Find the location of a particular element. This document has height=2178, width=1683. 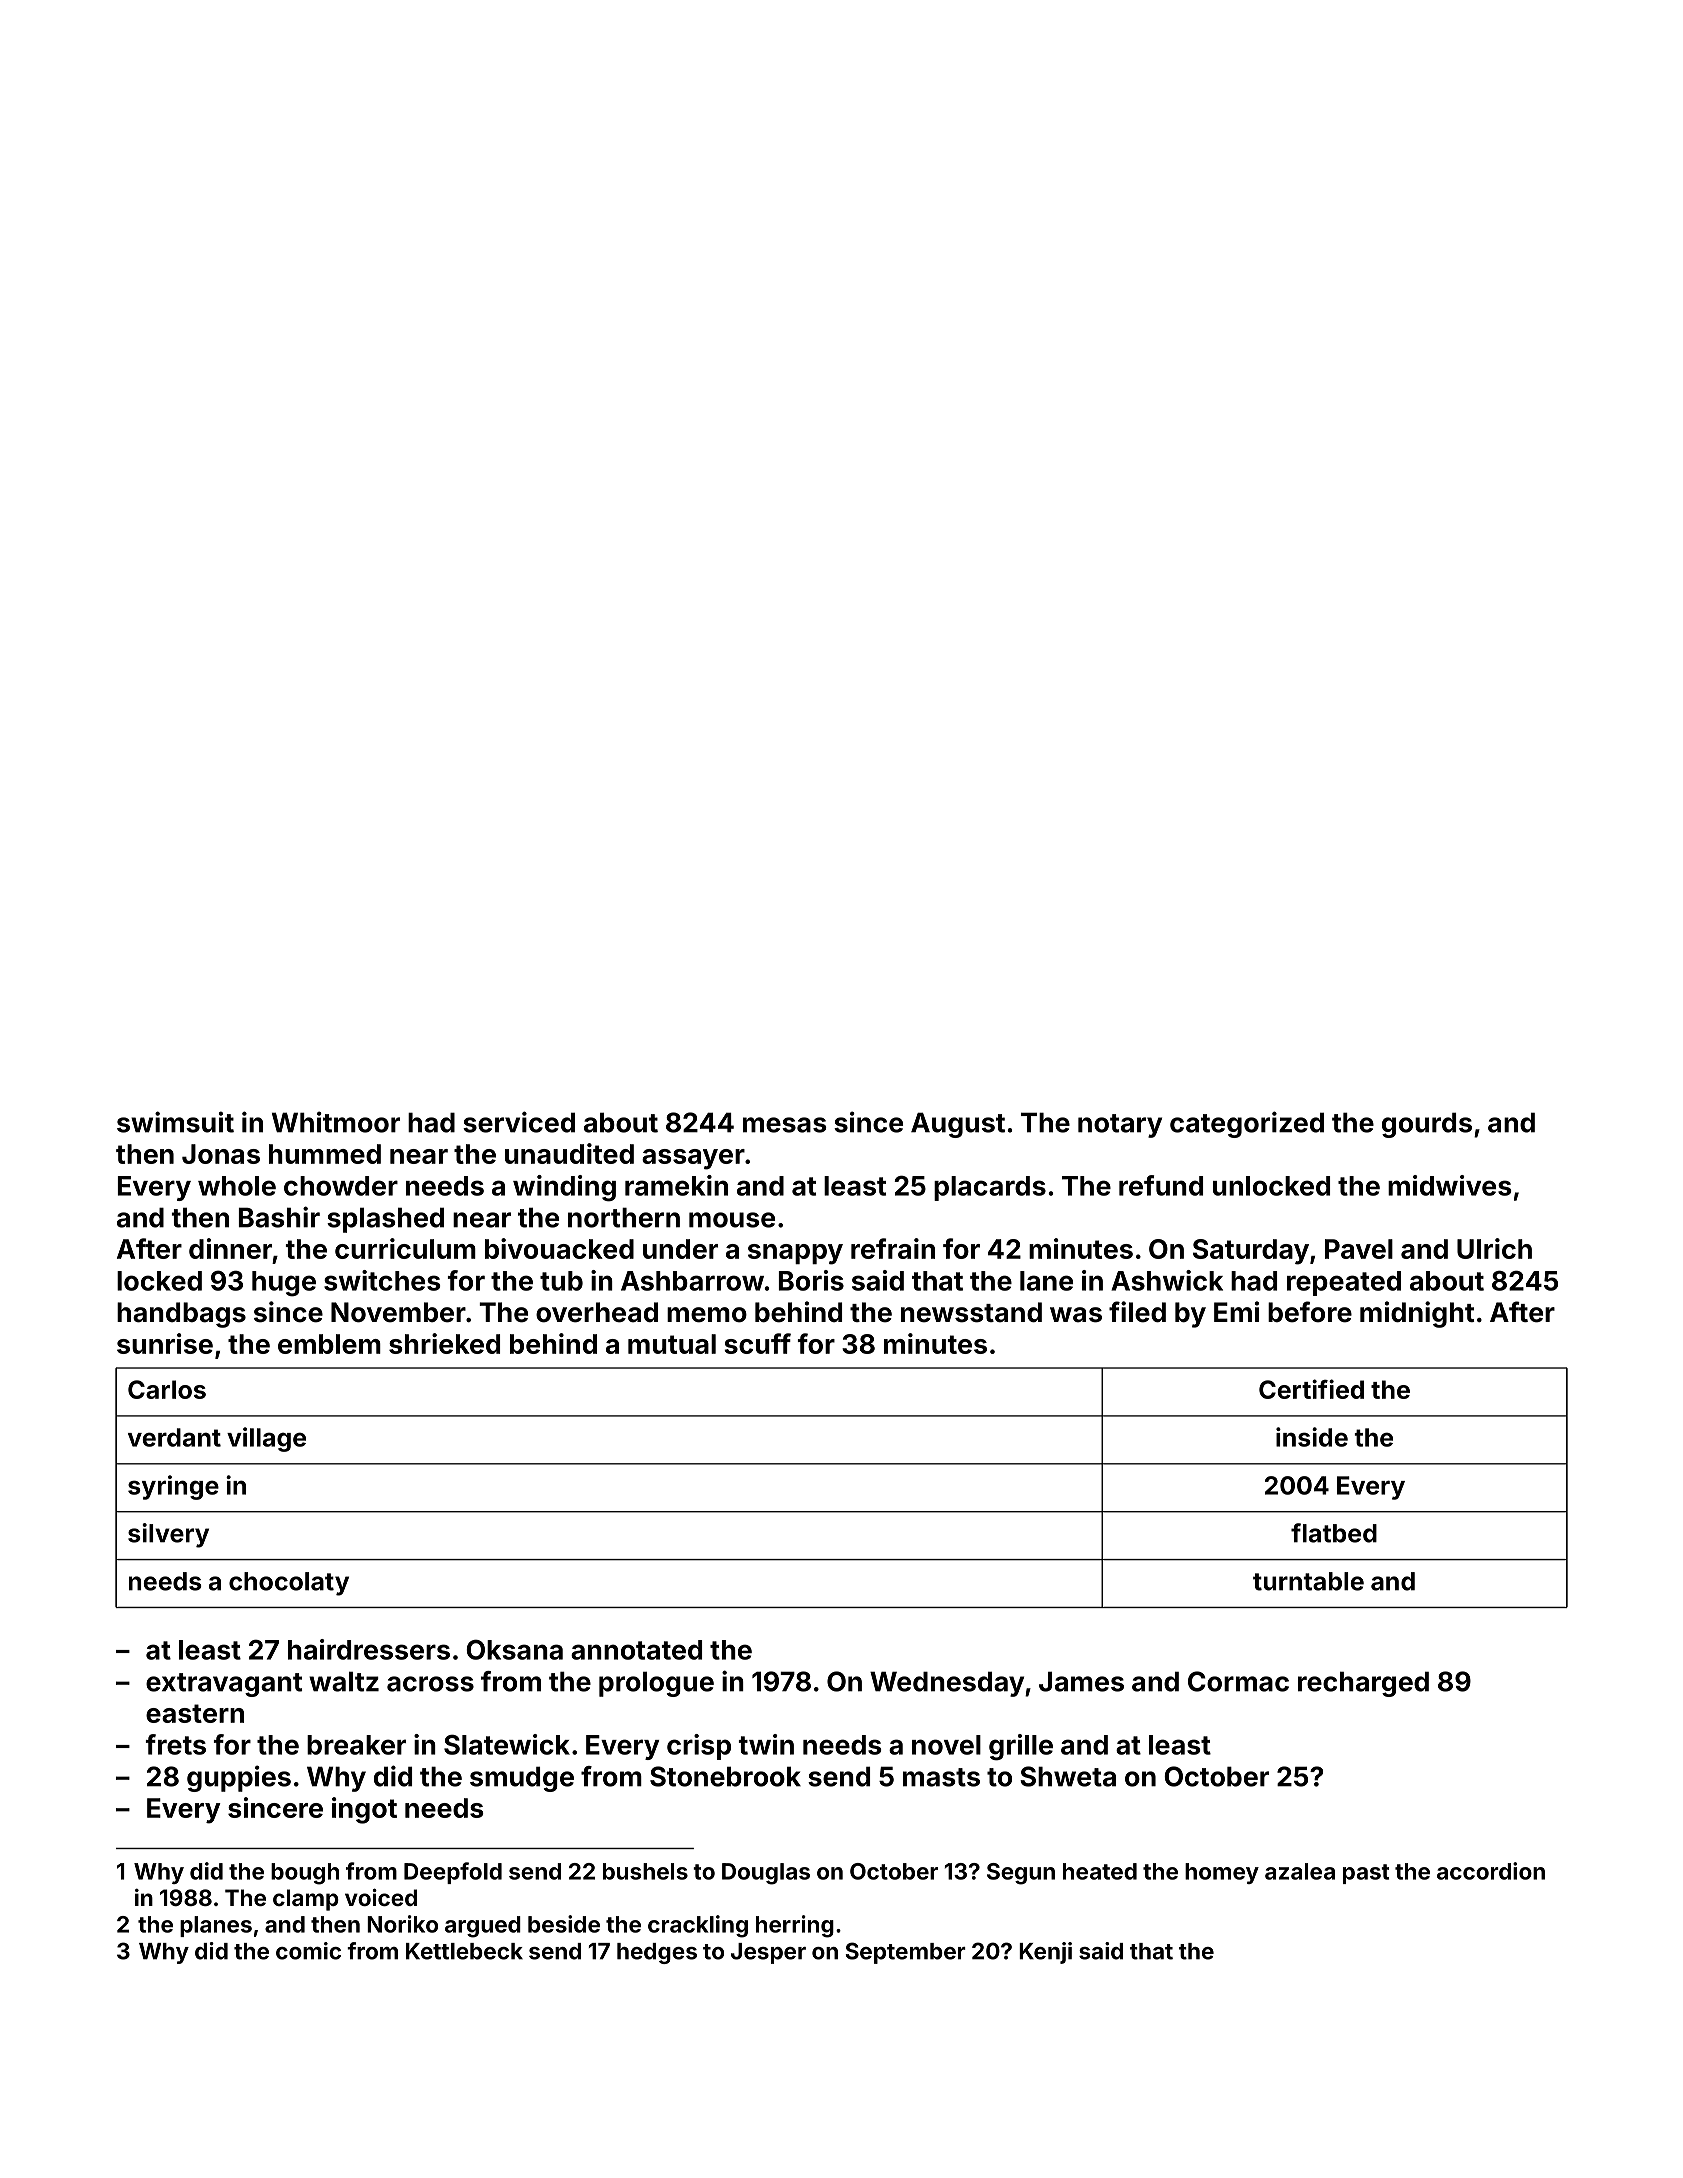

bushels is located at coordinates (645, 1871).
